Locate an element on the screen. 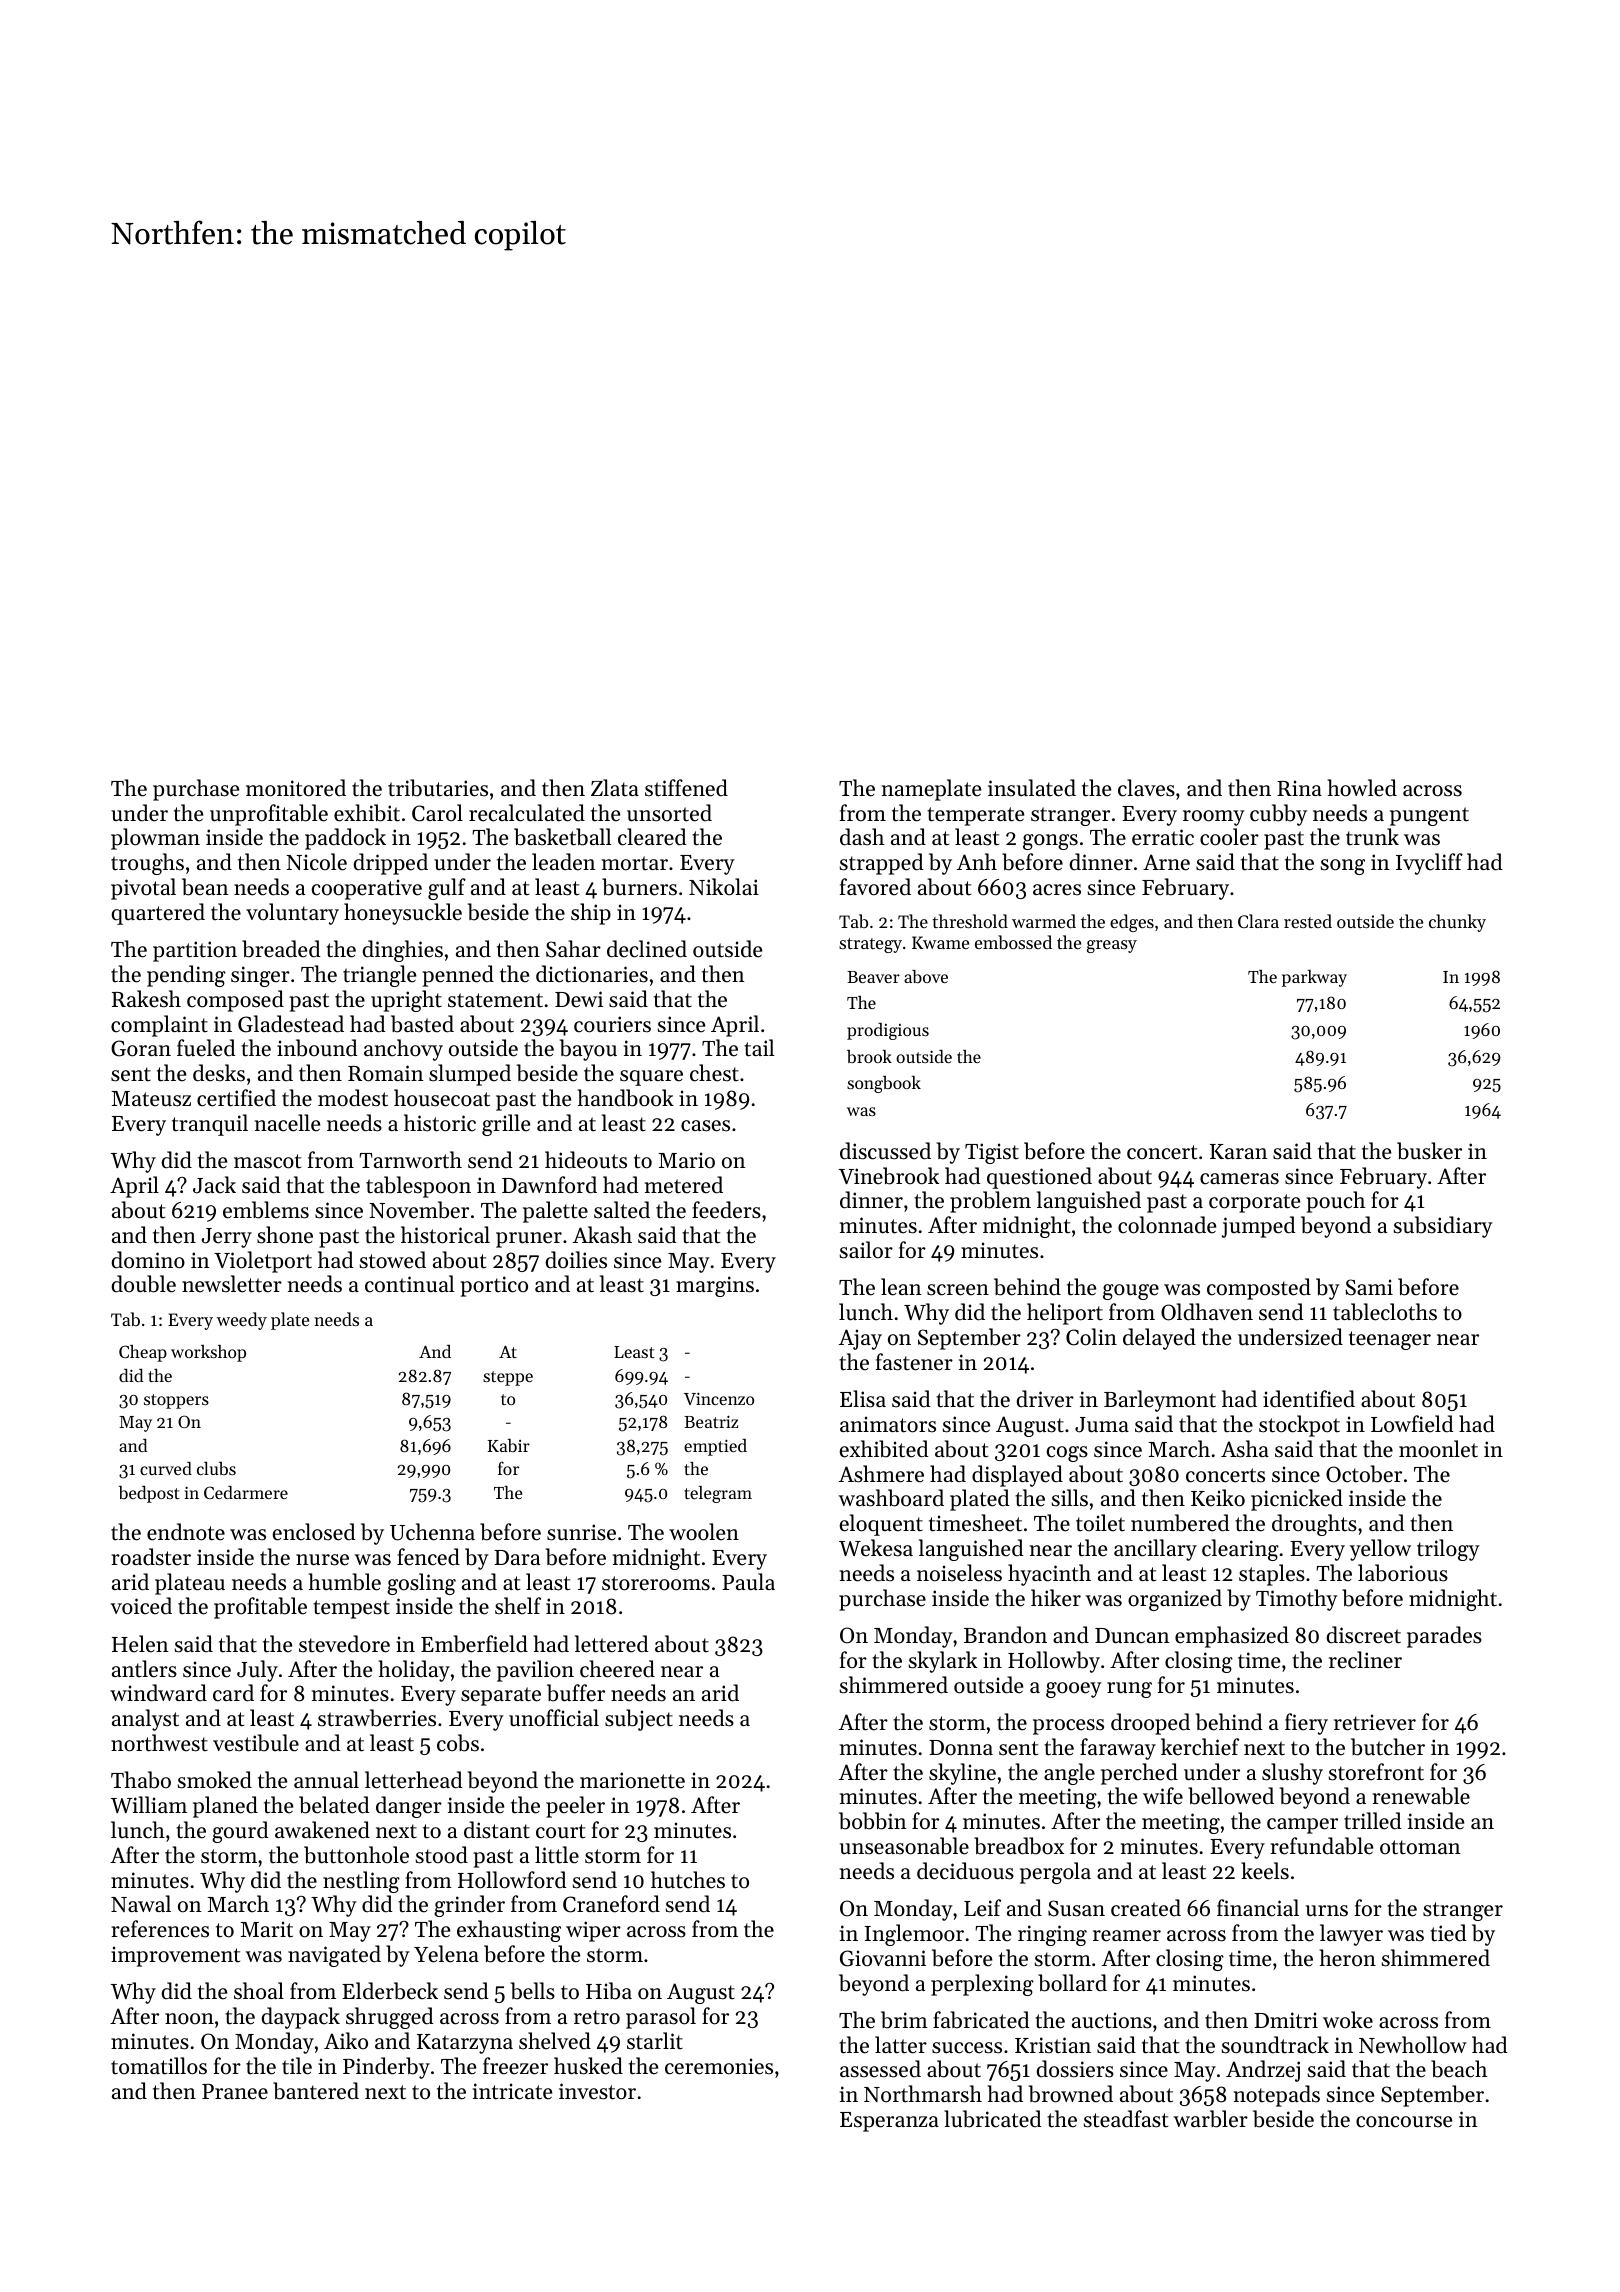 The image size is (1620, 2292). cases is located at coordinates (705, 1126).
